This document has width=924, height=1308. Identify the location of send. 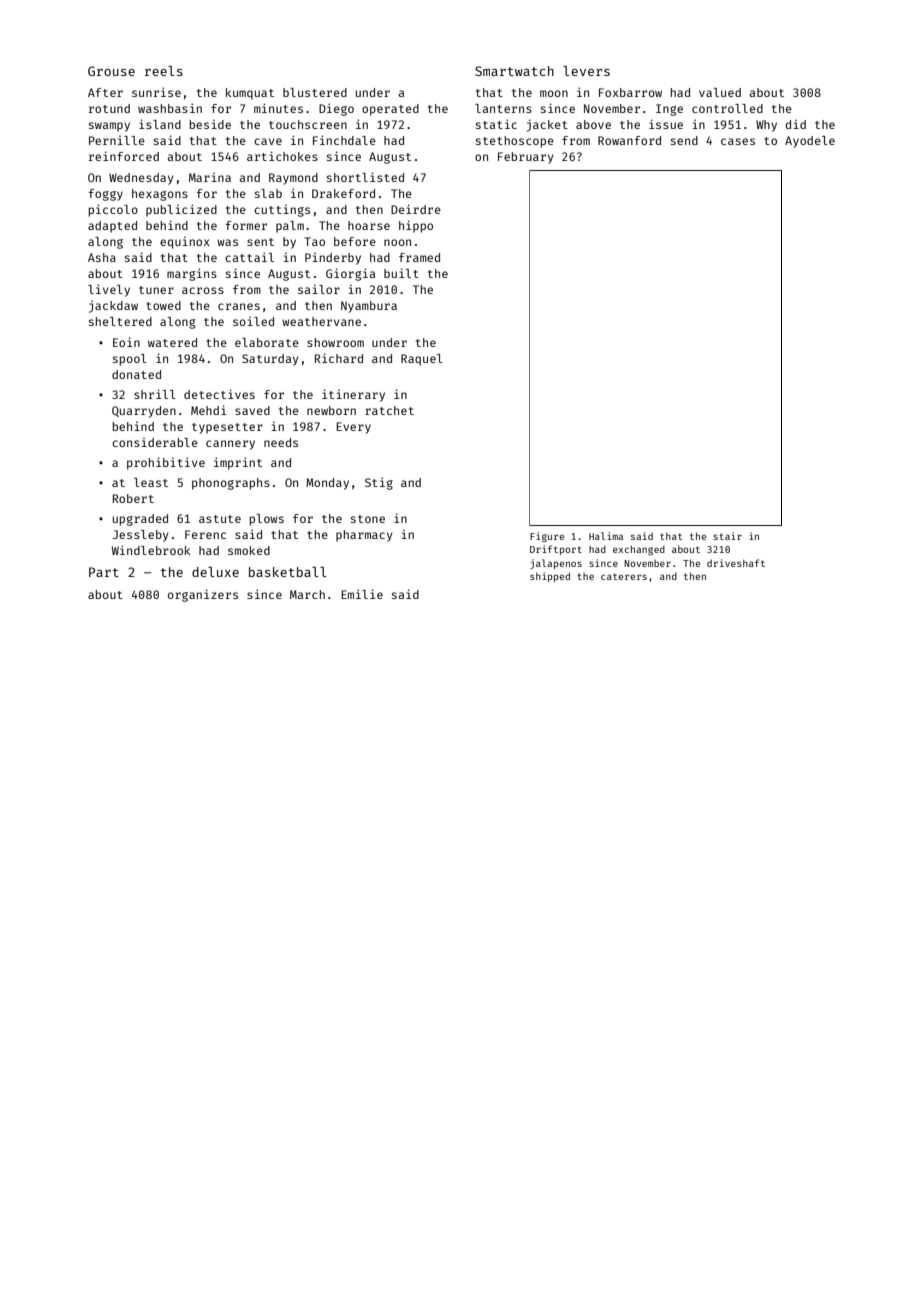
(684, 140).
